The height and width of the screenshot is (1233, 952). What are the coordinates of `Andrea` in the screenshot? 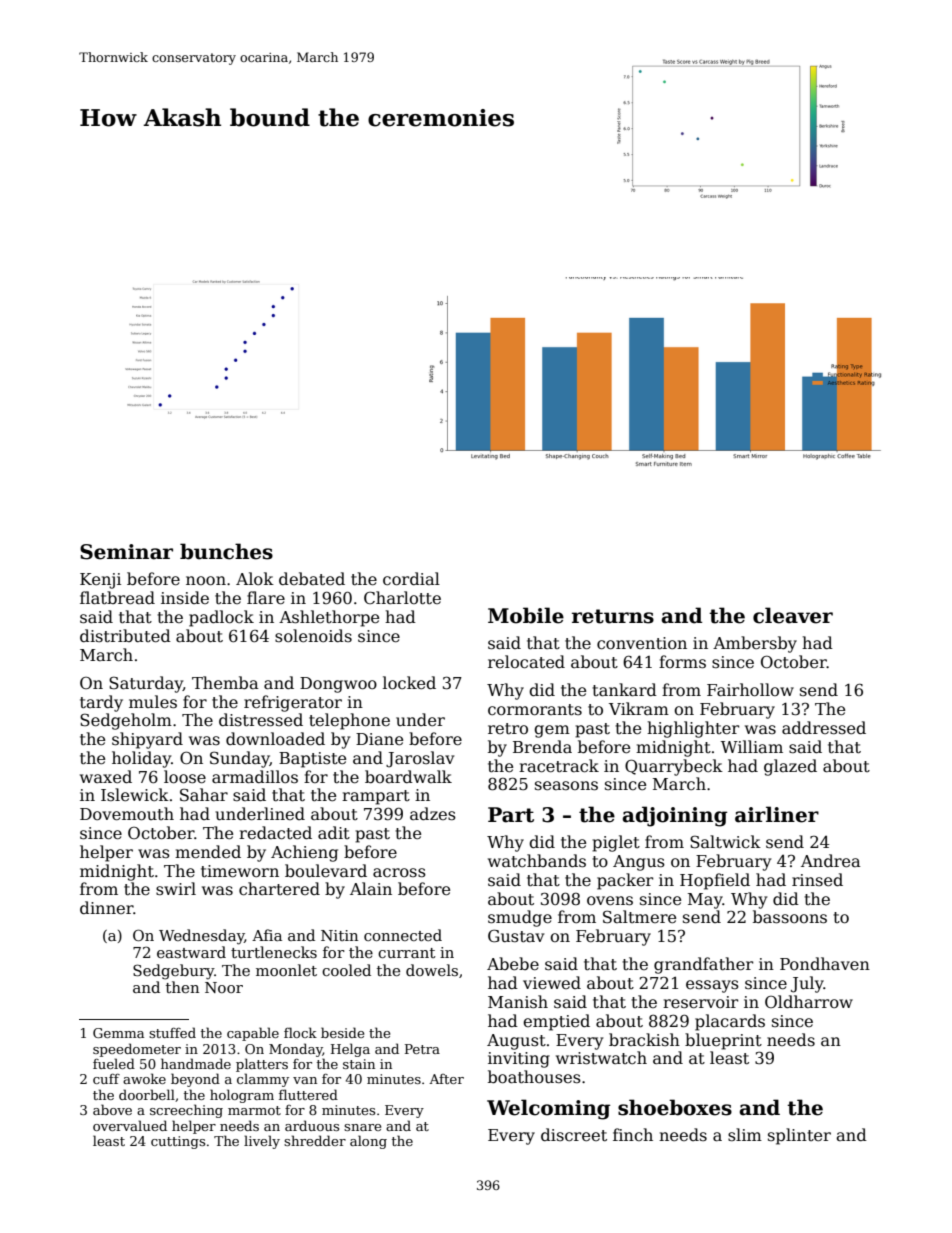 It's located at (831, 861).
